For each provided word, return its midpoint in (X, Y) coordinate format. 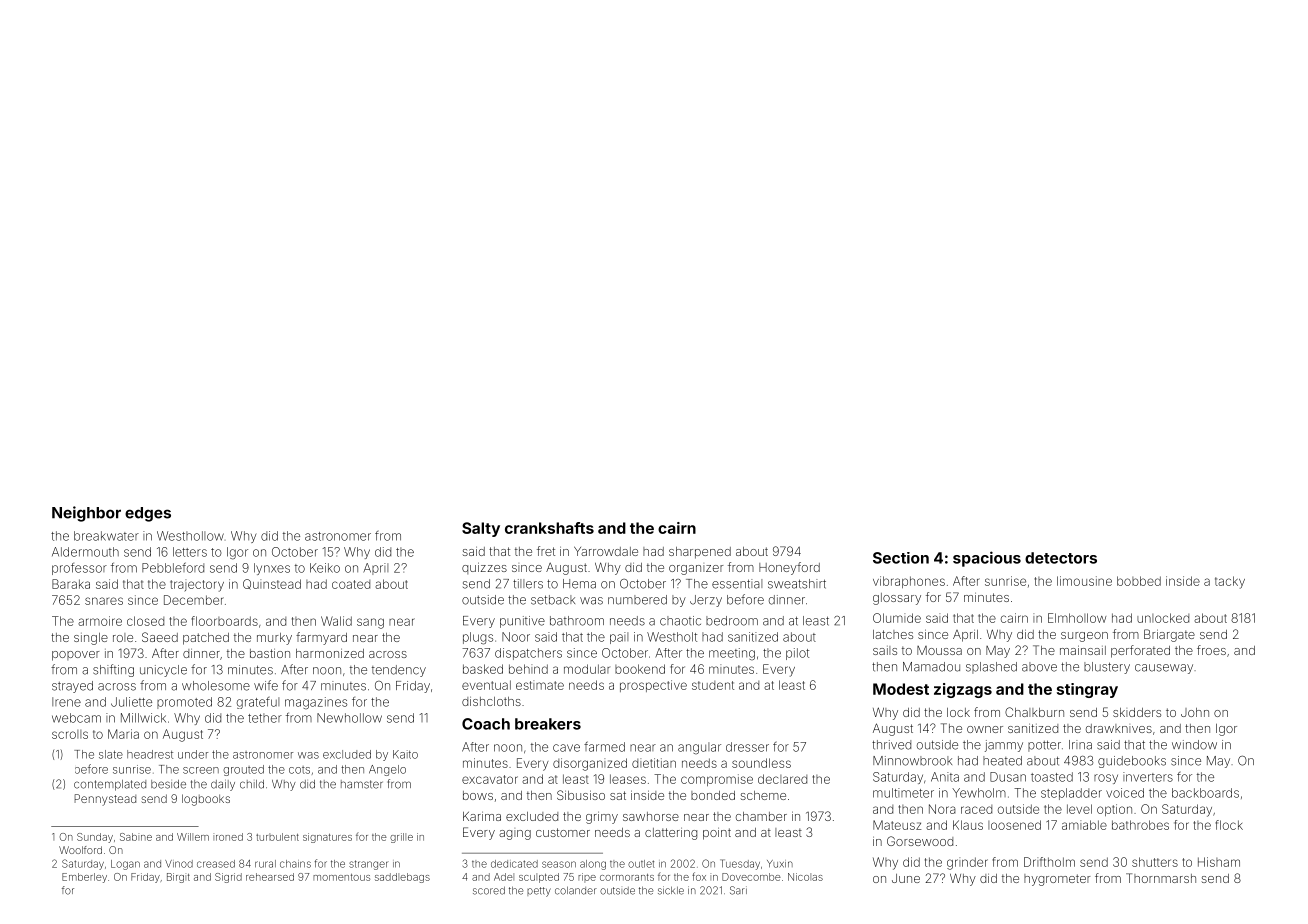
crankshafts (549, 528)
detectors (1061, 558)
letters (190, 552)
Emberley (84, 878)
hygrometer (1057, 880)
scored (489, 890)
